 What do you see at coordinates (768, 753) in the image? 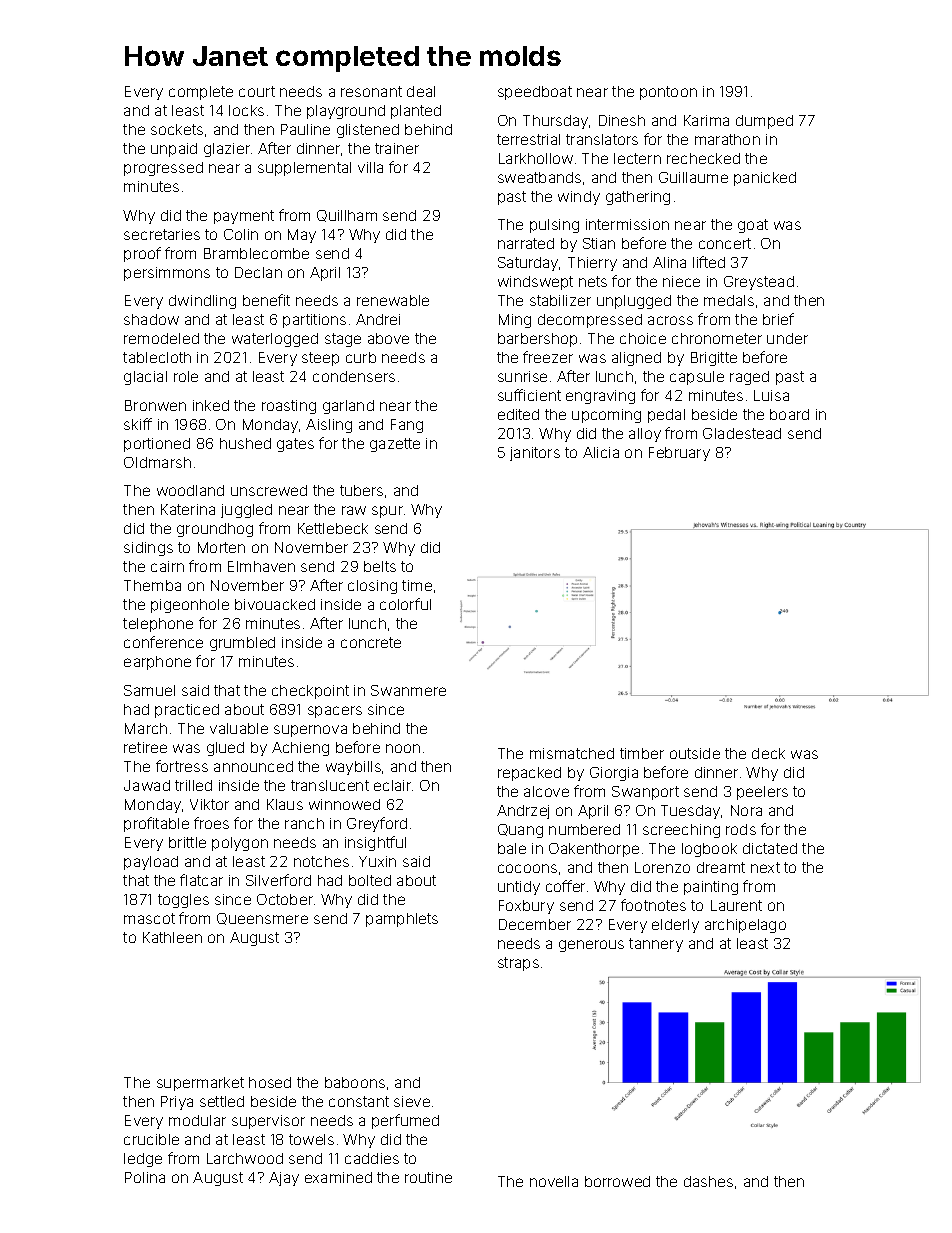
I see `deck` at bounding box center [768, 753].
